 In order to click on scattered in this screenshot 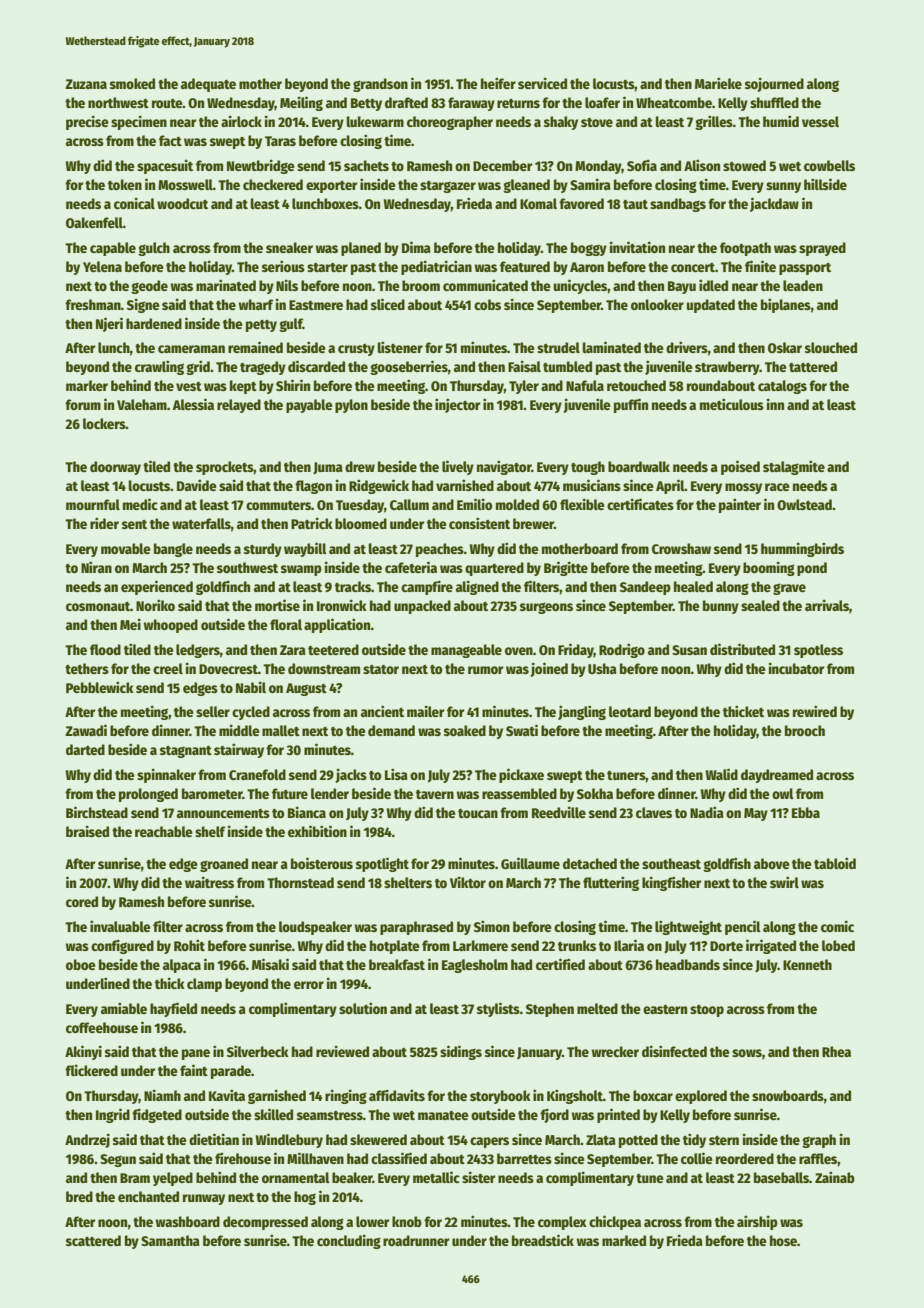, I will do `click(93, 1240)`.
